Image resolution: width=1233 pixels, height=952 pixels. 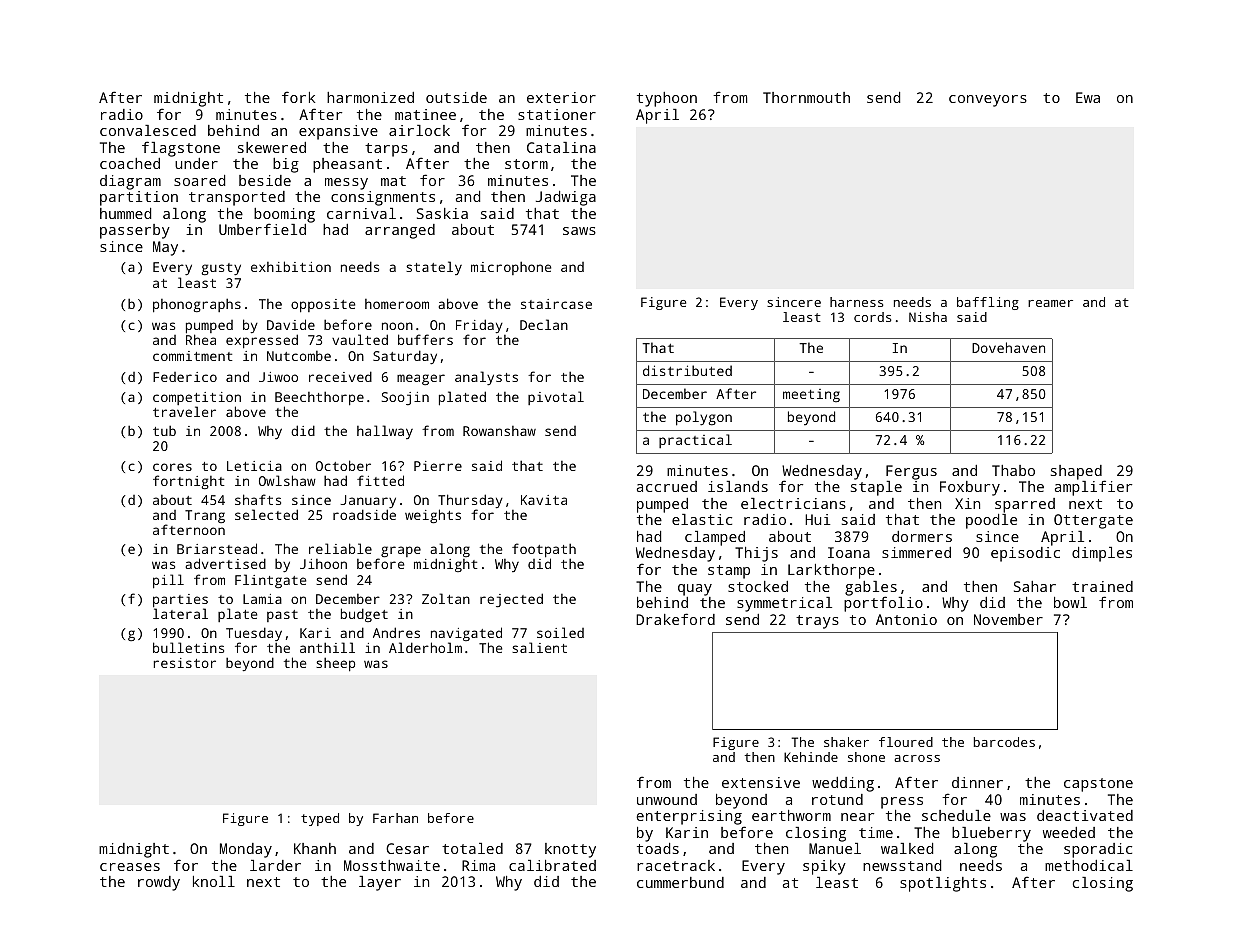 I want to click on accrued, so click(x=667, y=486).
